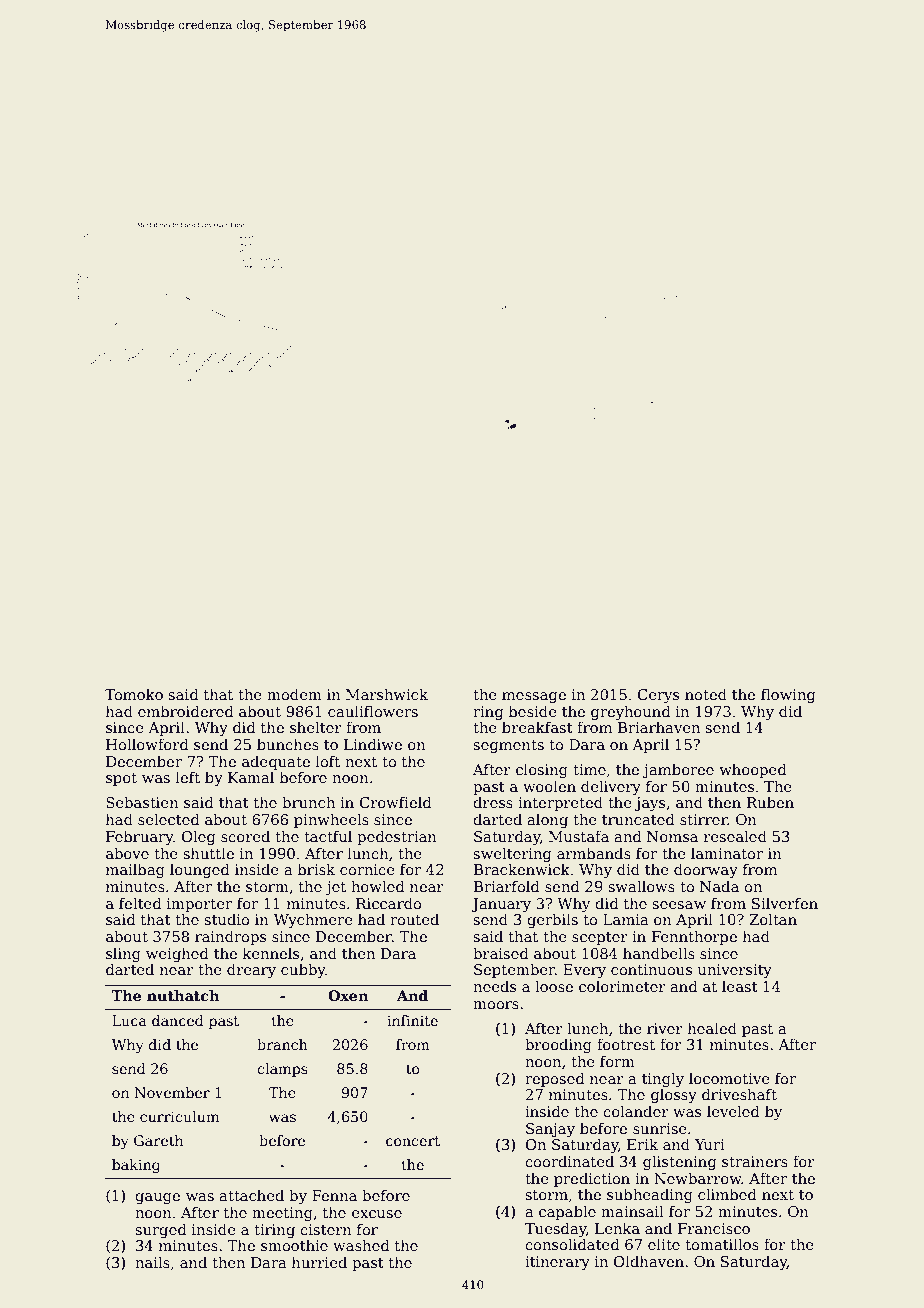 This page has height=1308, width=924. What do you see at coordinates (755, 1161) in the page?
I see `strainers` at bounding box center [755, 1161].
